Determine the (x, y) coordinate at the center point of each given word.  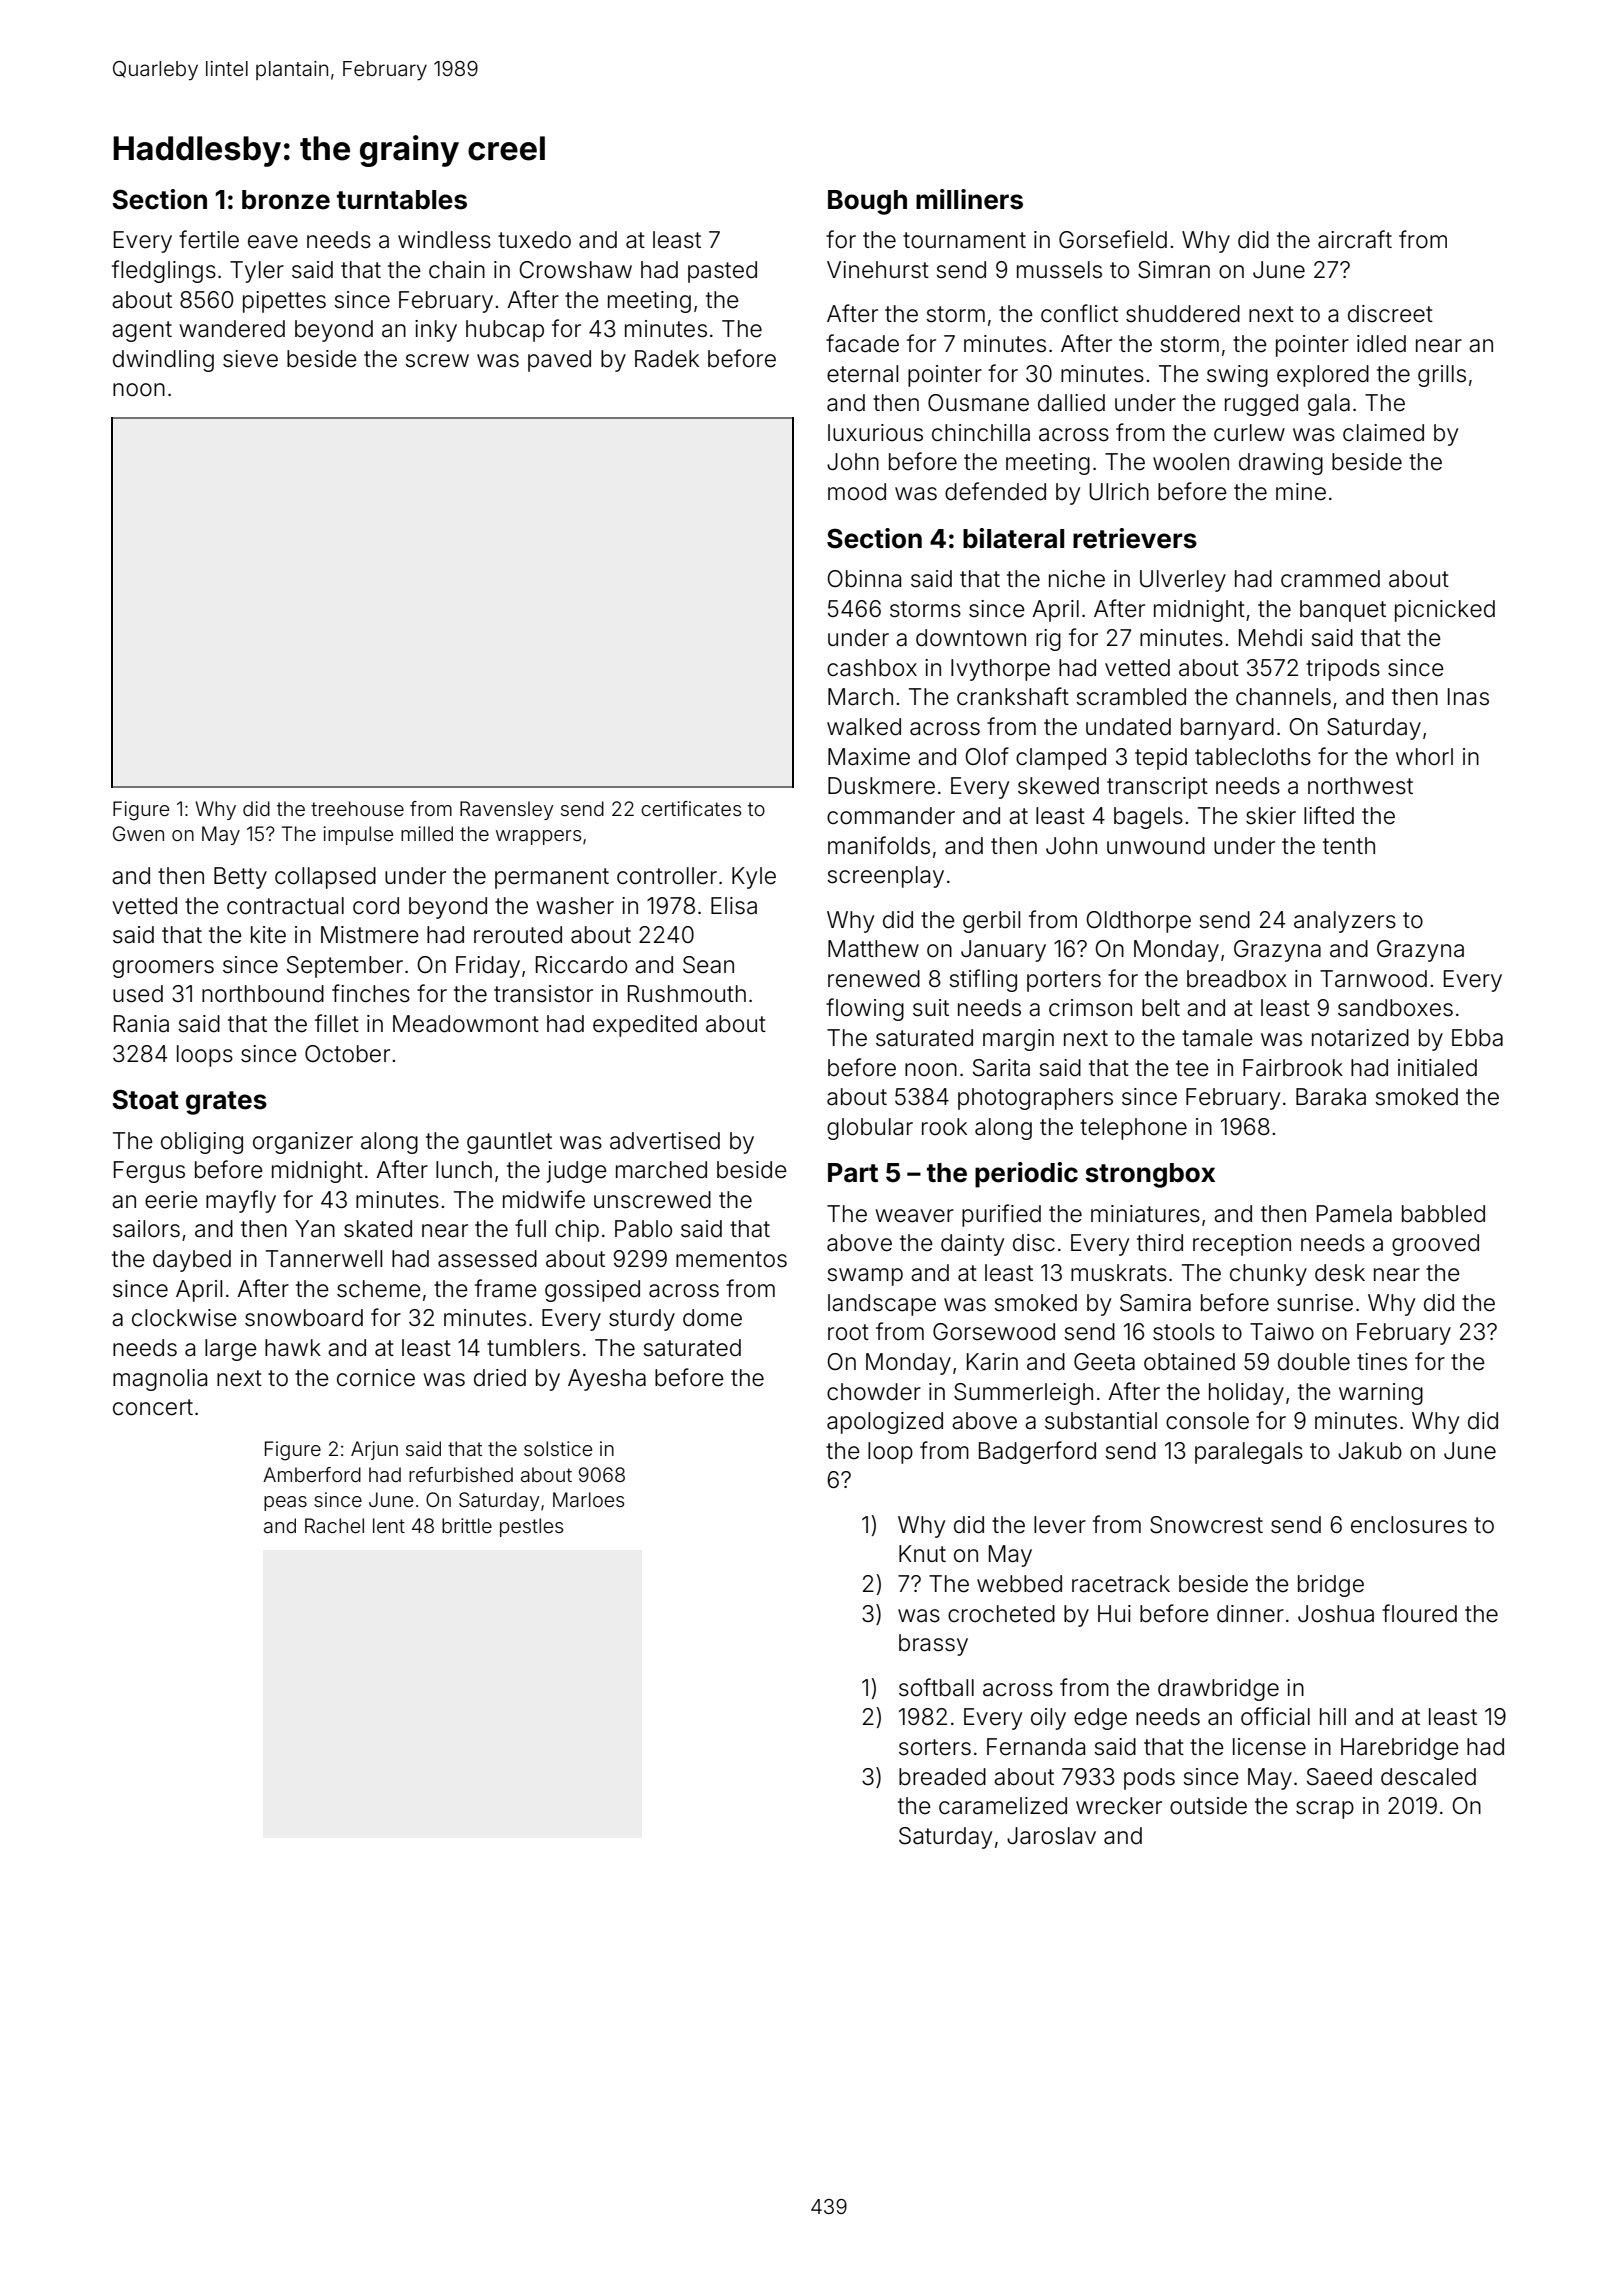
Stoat (145, 1099)
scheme (379, 1289)
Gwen (138, 833)
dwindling (163, 361)
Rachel (334, 1525)
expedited (645, 1026)
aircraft (1355, 239)
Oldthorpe (1138, 922)
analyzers (1345, 922)
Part (853, 1173)
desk (1340, 1273)
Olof (987, 756)
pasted (722, 272)
